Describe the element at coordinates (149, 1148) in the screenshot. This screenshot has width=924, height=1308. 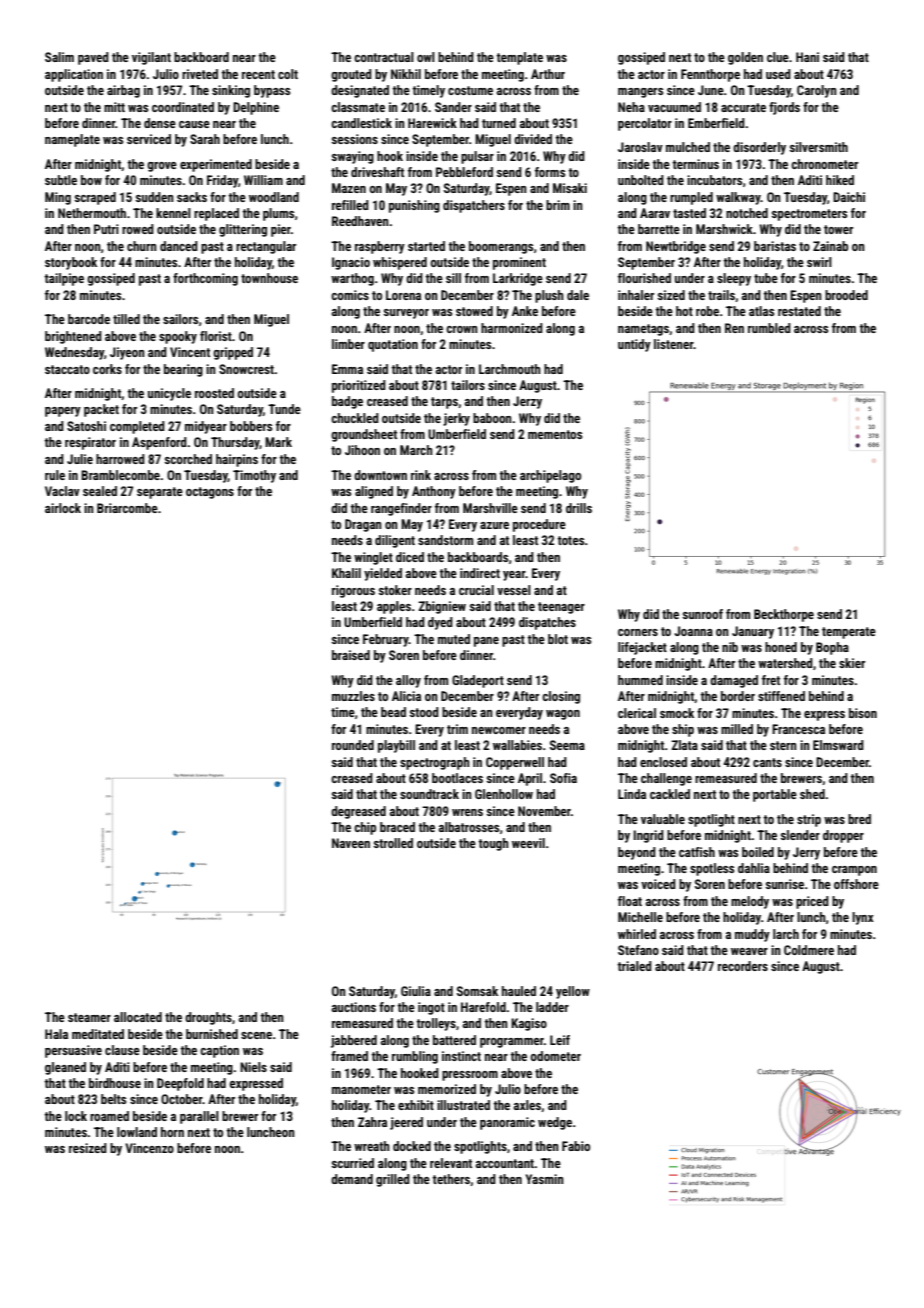
I see `Vincenzo` at that location.
